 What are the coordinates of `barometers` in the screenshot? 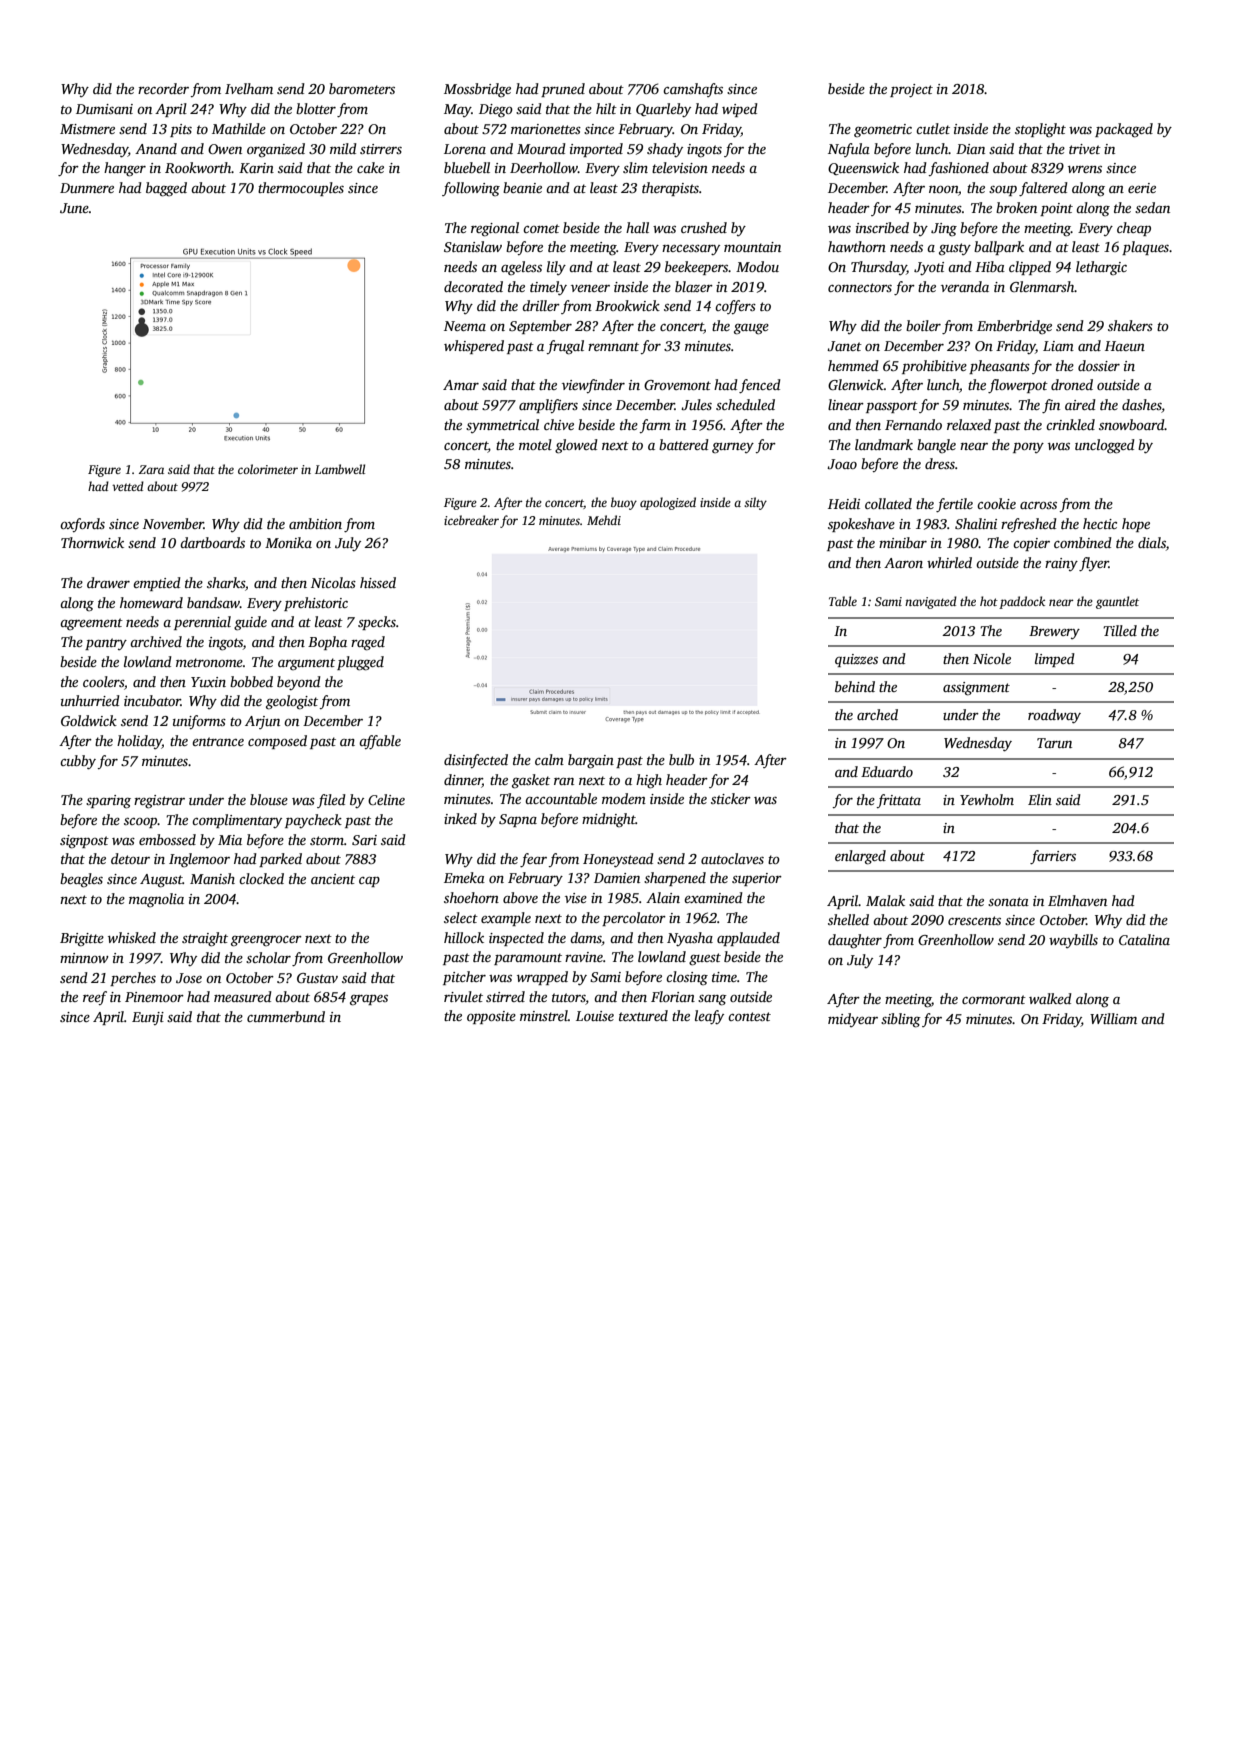 It's located at (362, 88).
